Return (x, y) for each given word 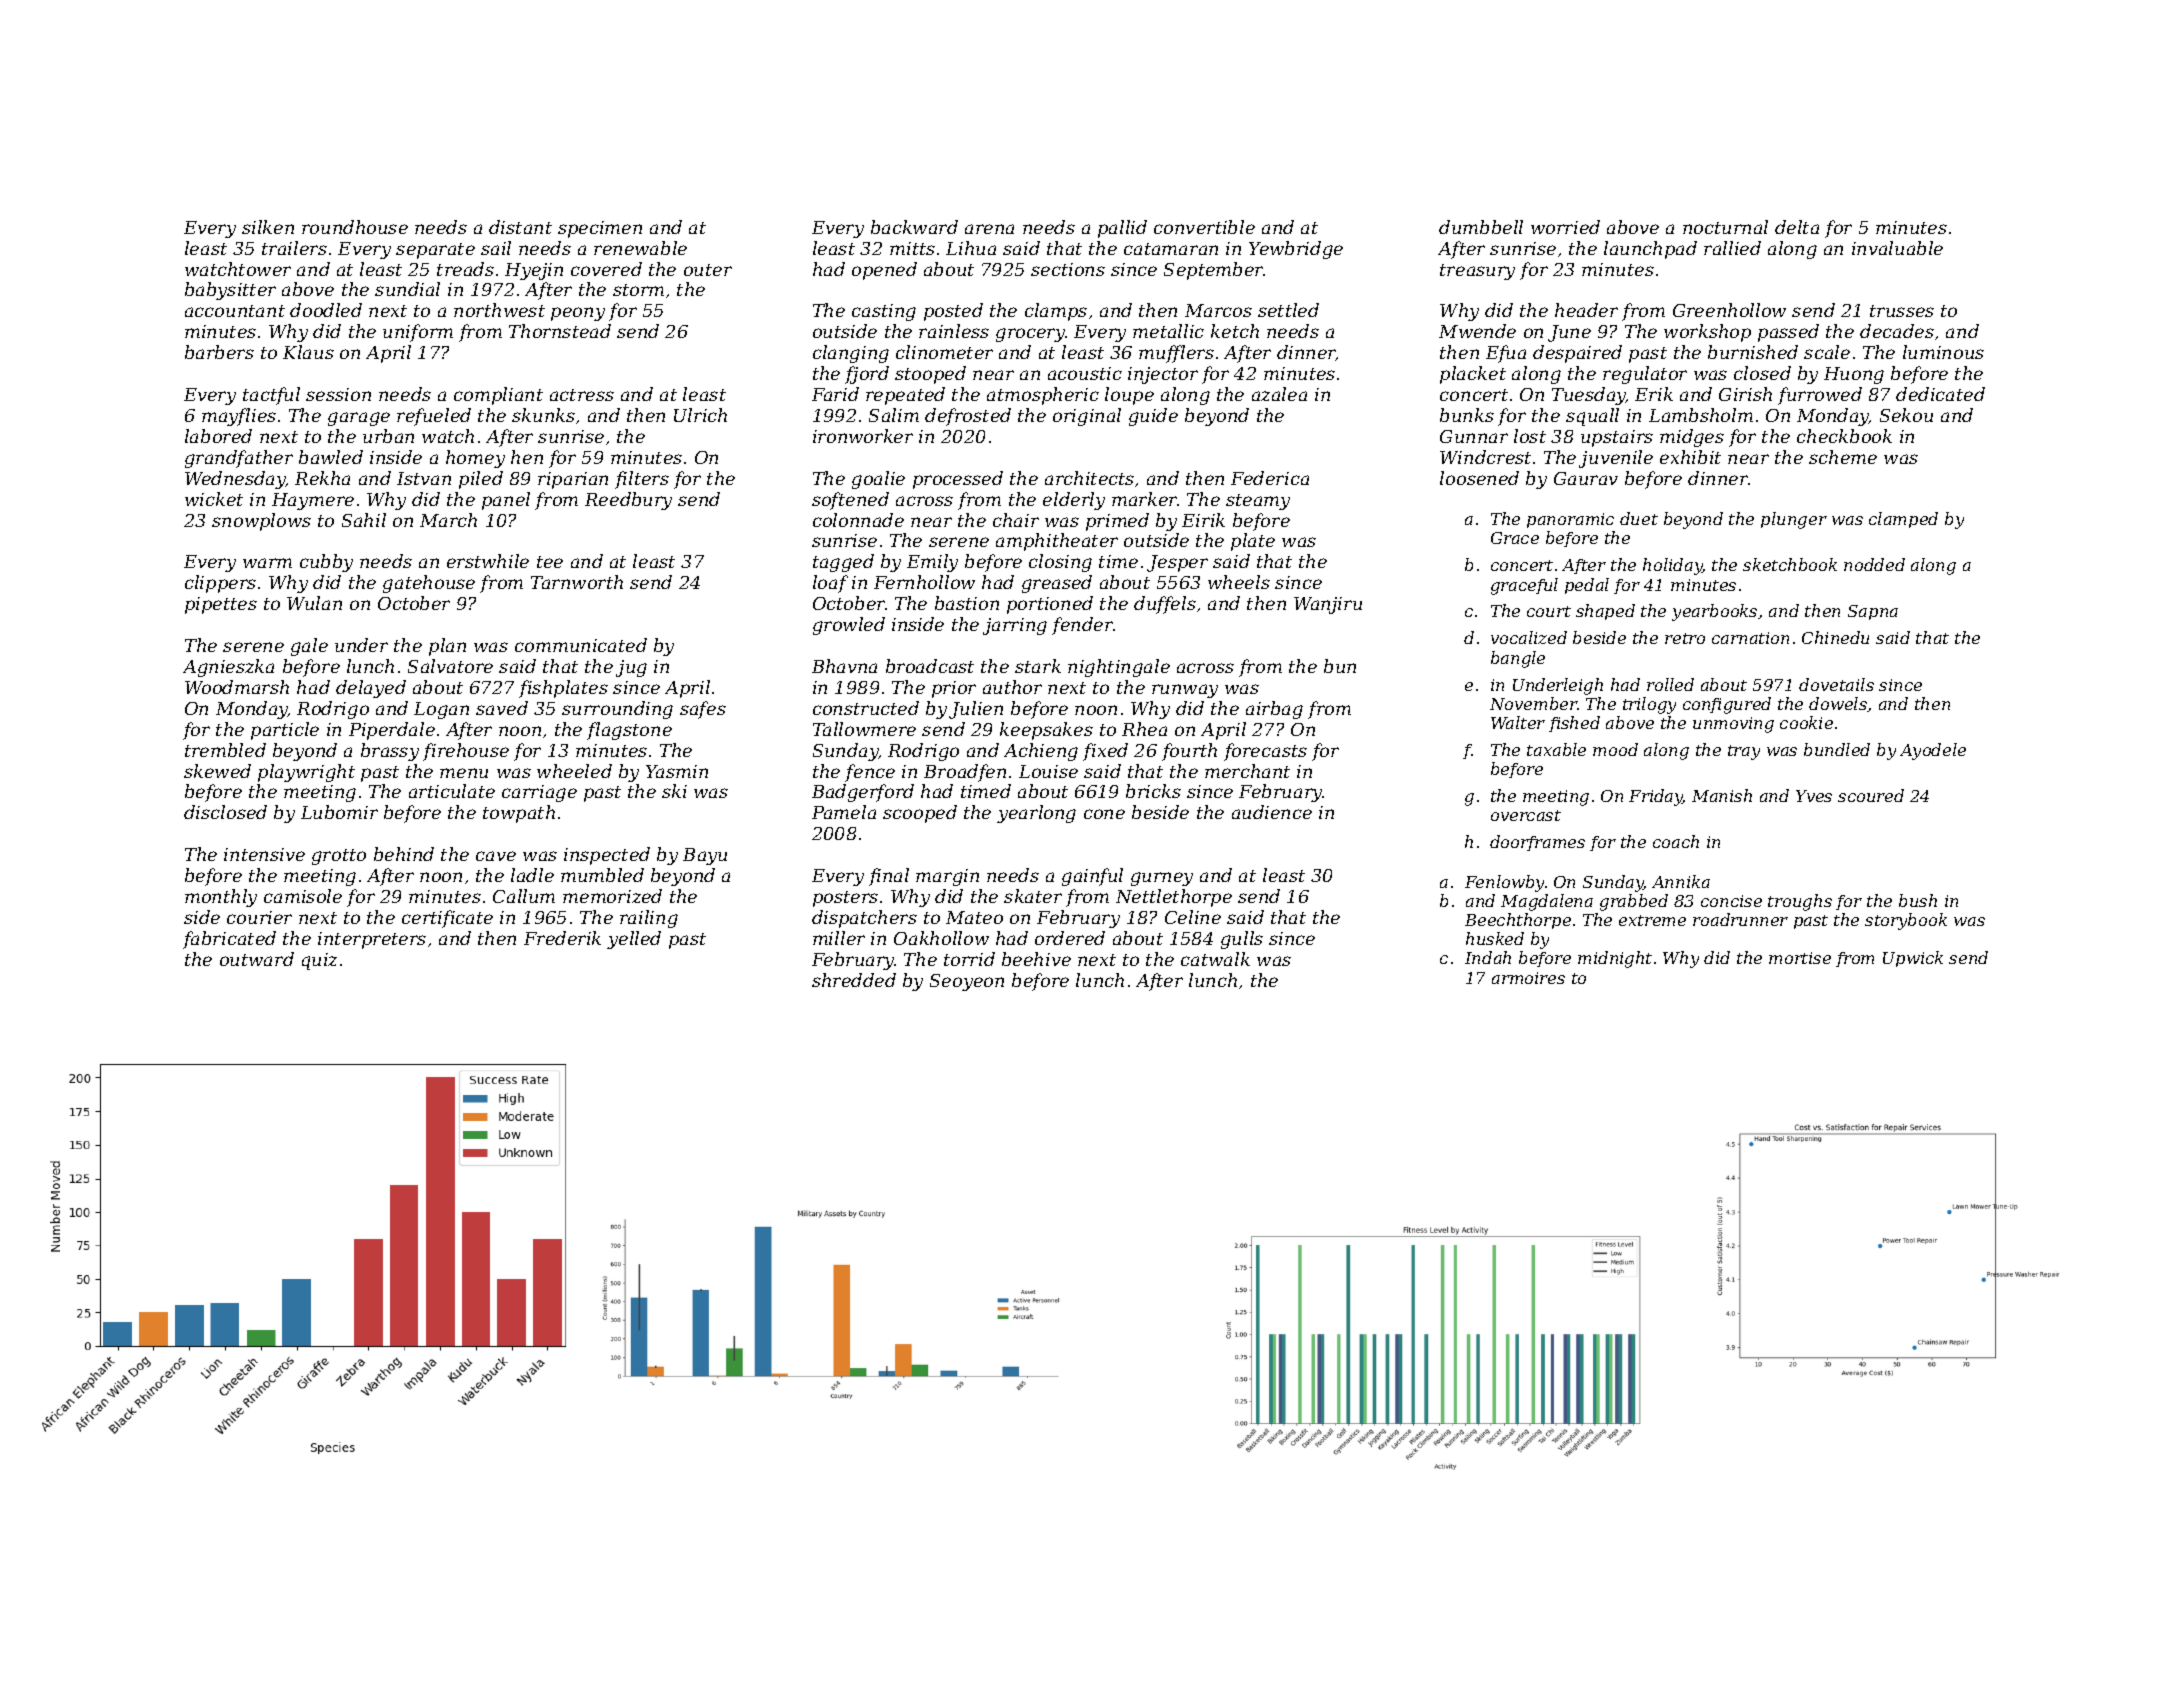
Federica (1270, 478)
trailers (294, 248)
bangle (1518, 659)
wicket (214, 499)
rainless (954, 331)
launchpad (1650, 250)
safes (703, 710)
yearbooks (1714, 612)
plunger (1794, 520)
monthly (221, 898)
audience (1272, 812)
